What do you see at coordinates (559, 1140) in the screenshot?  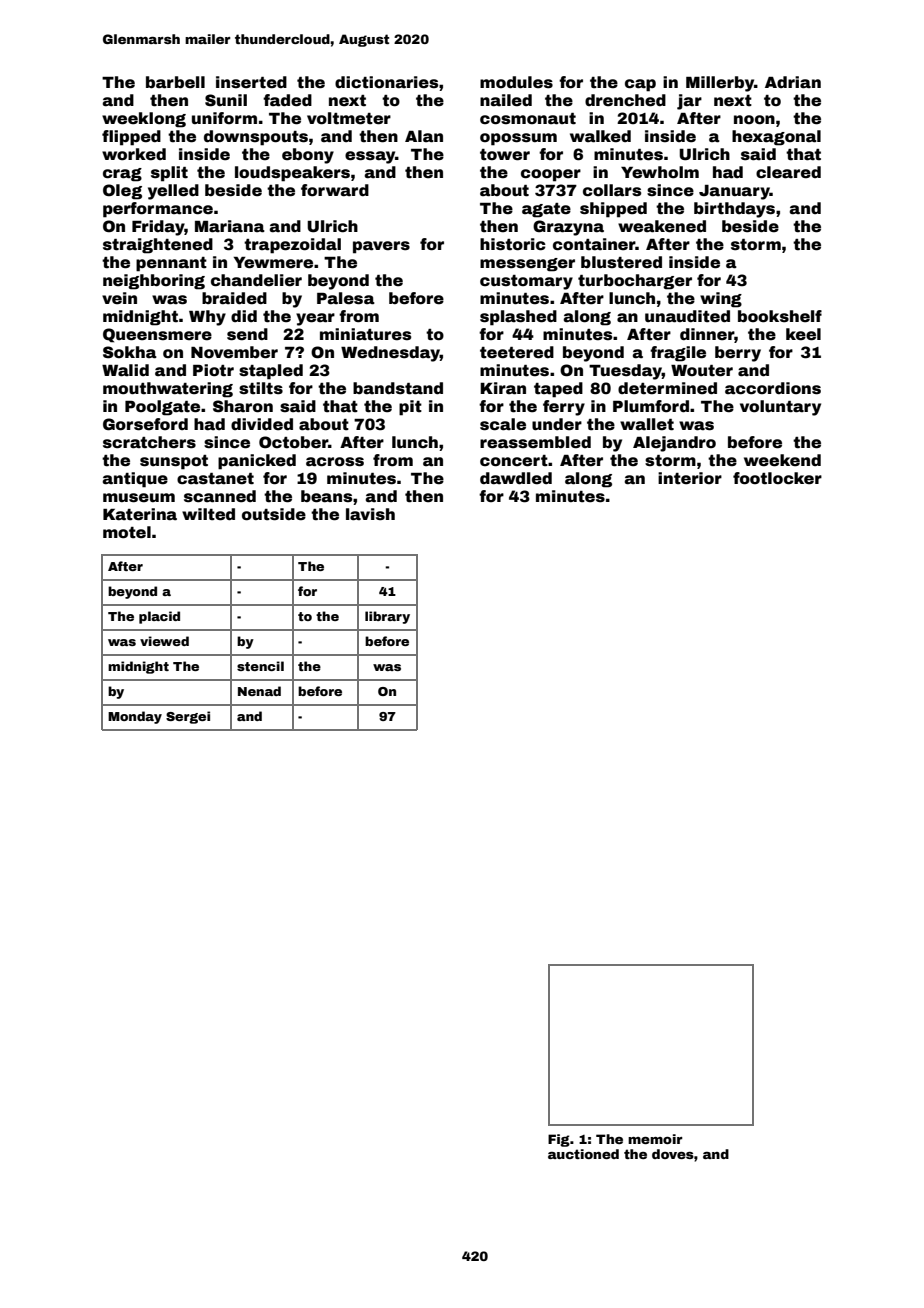 I see `Fig` at bounding box center [559, 1140].
